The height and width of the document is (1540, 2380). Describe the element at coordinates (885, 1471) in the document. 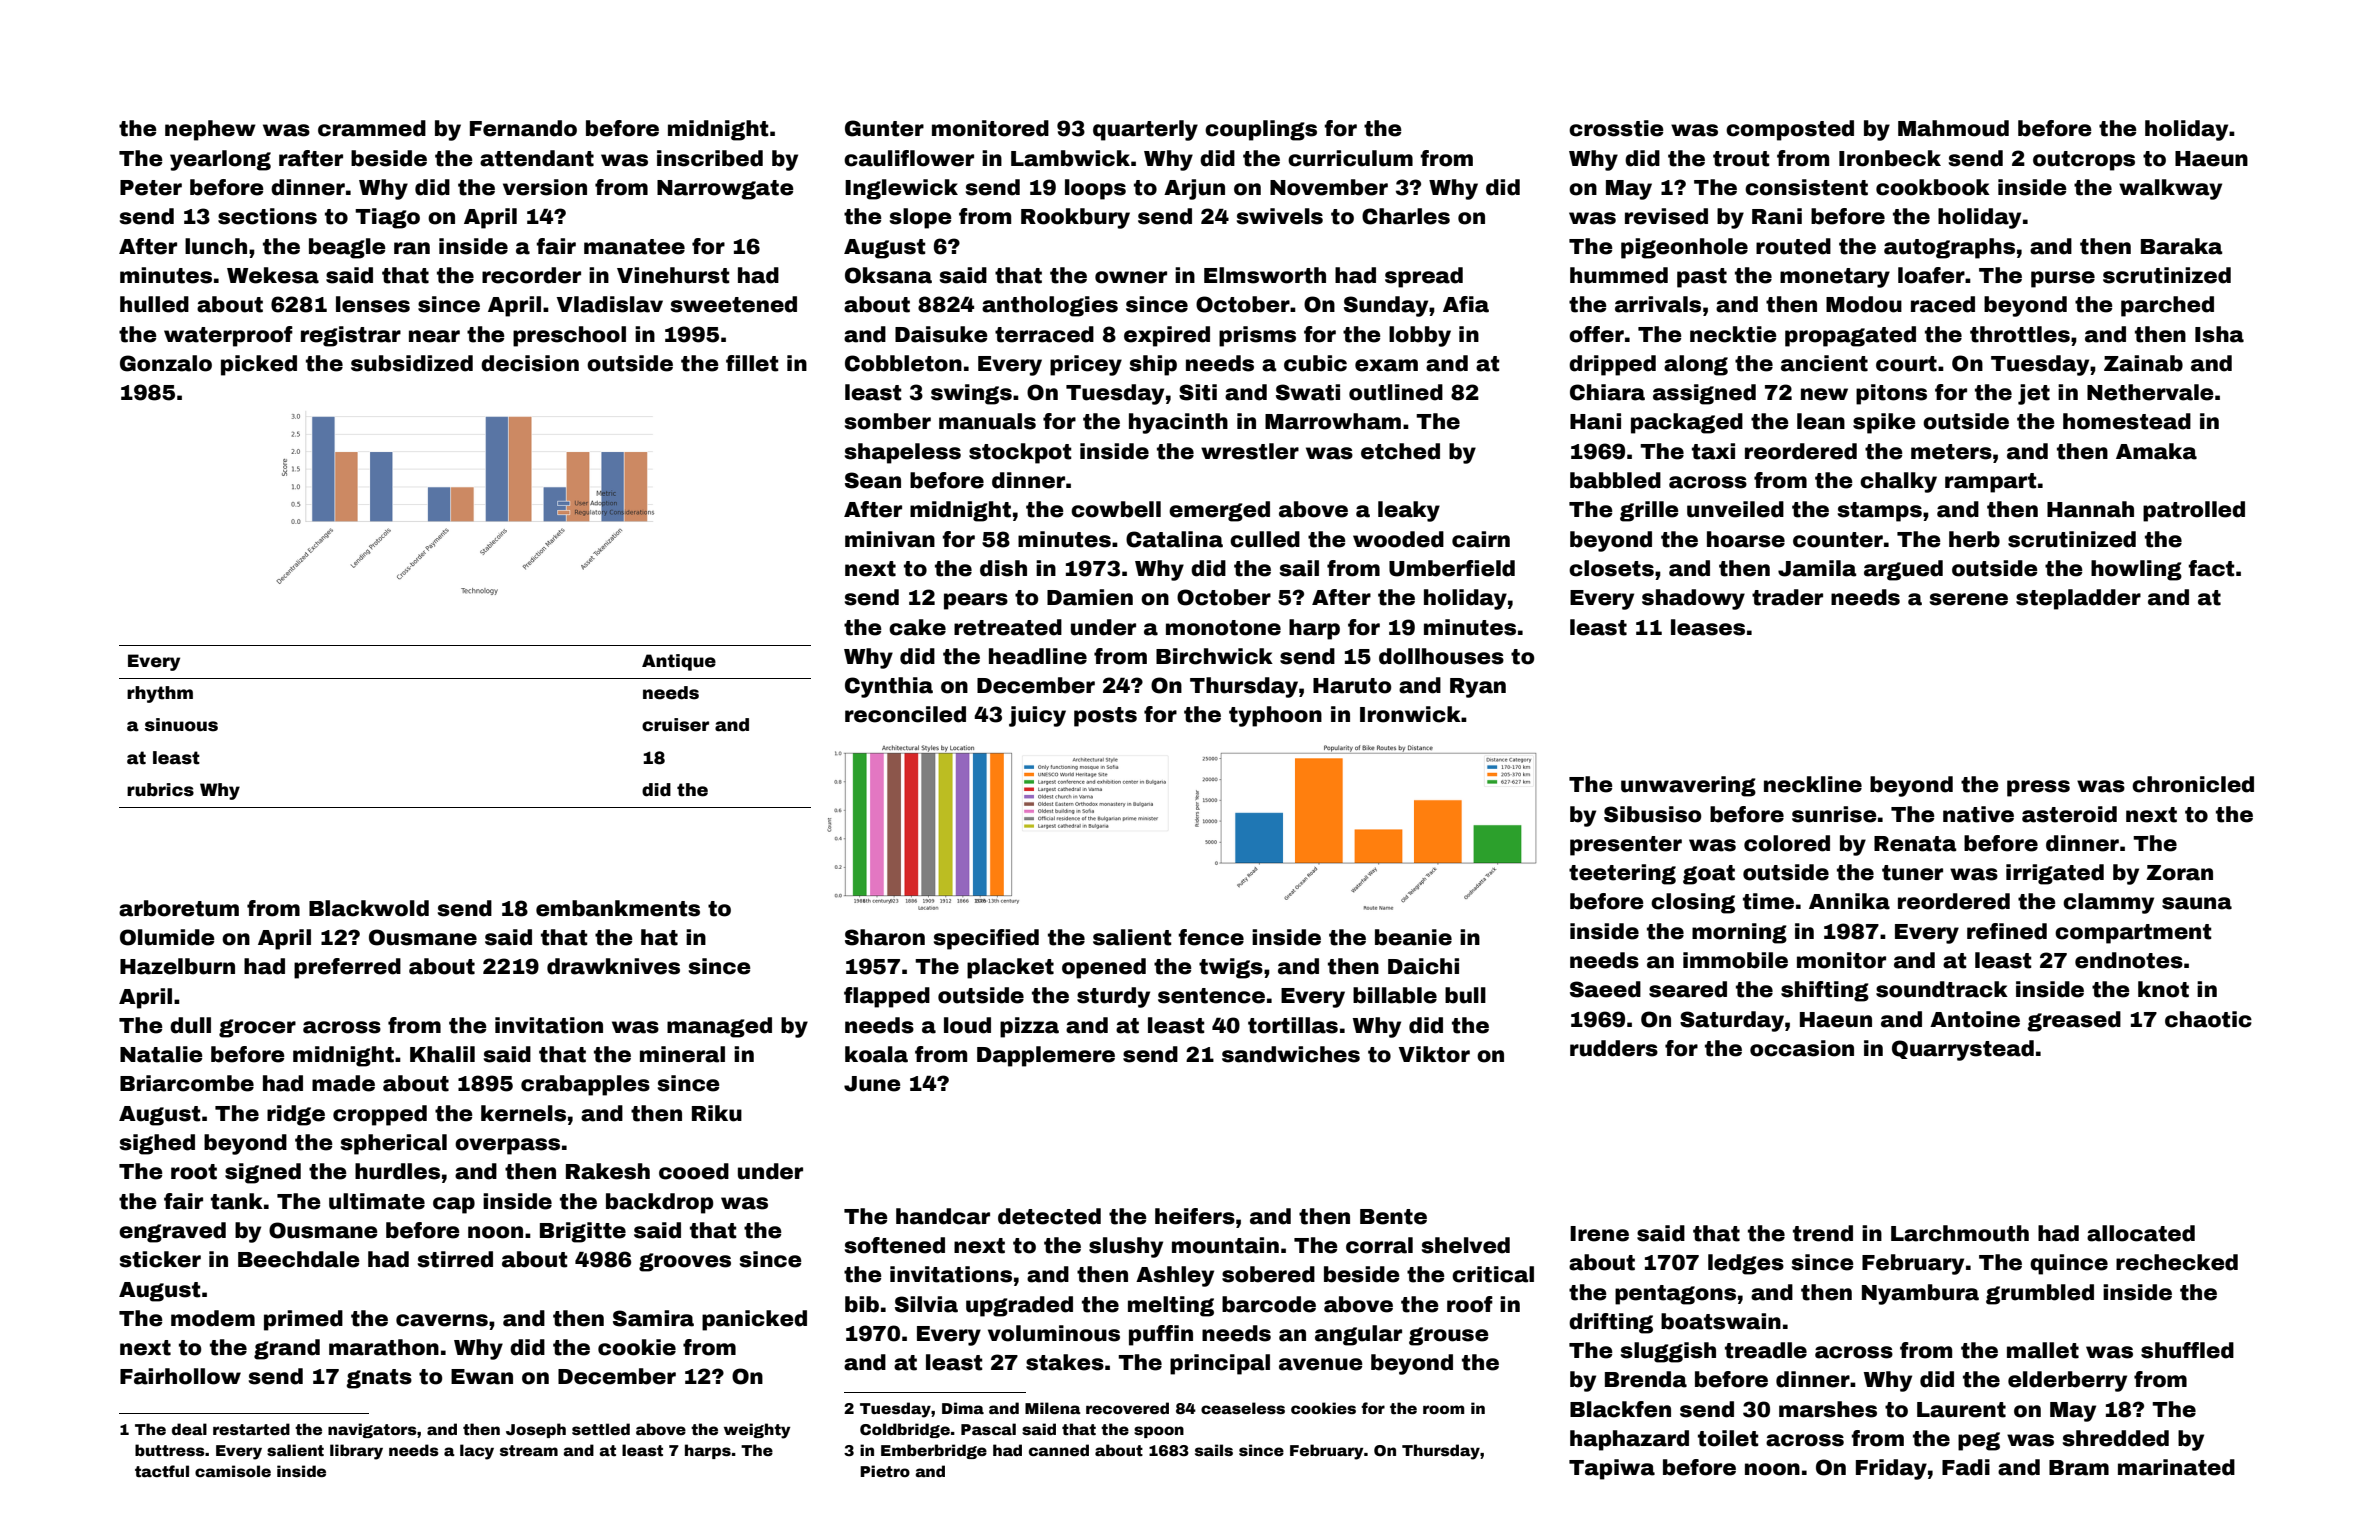

I see `Pietro` at that location.
